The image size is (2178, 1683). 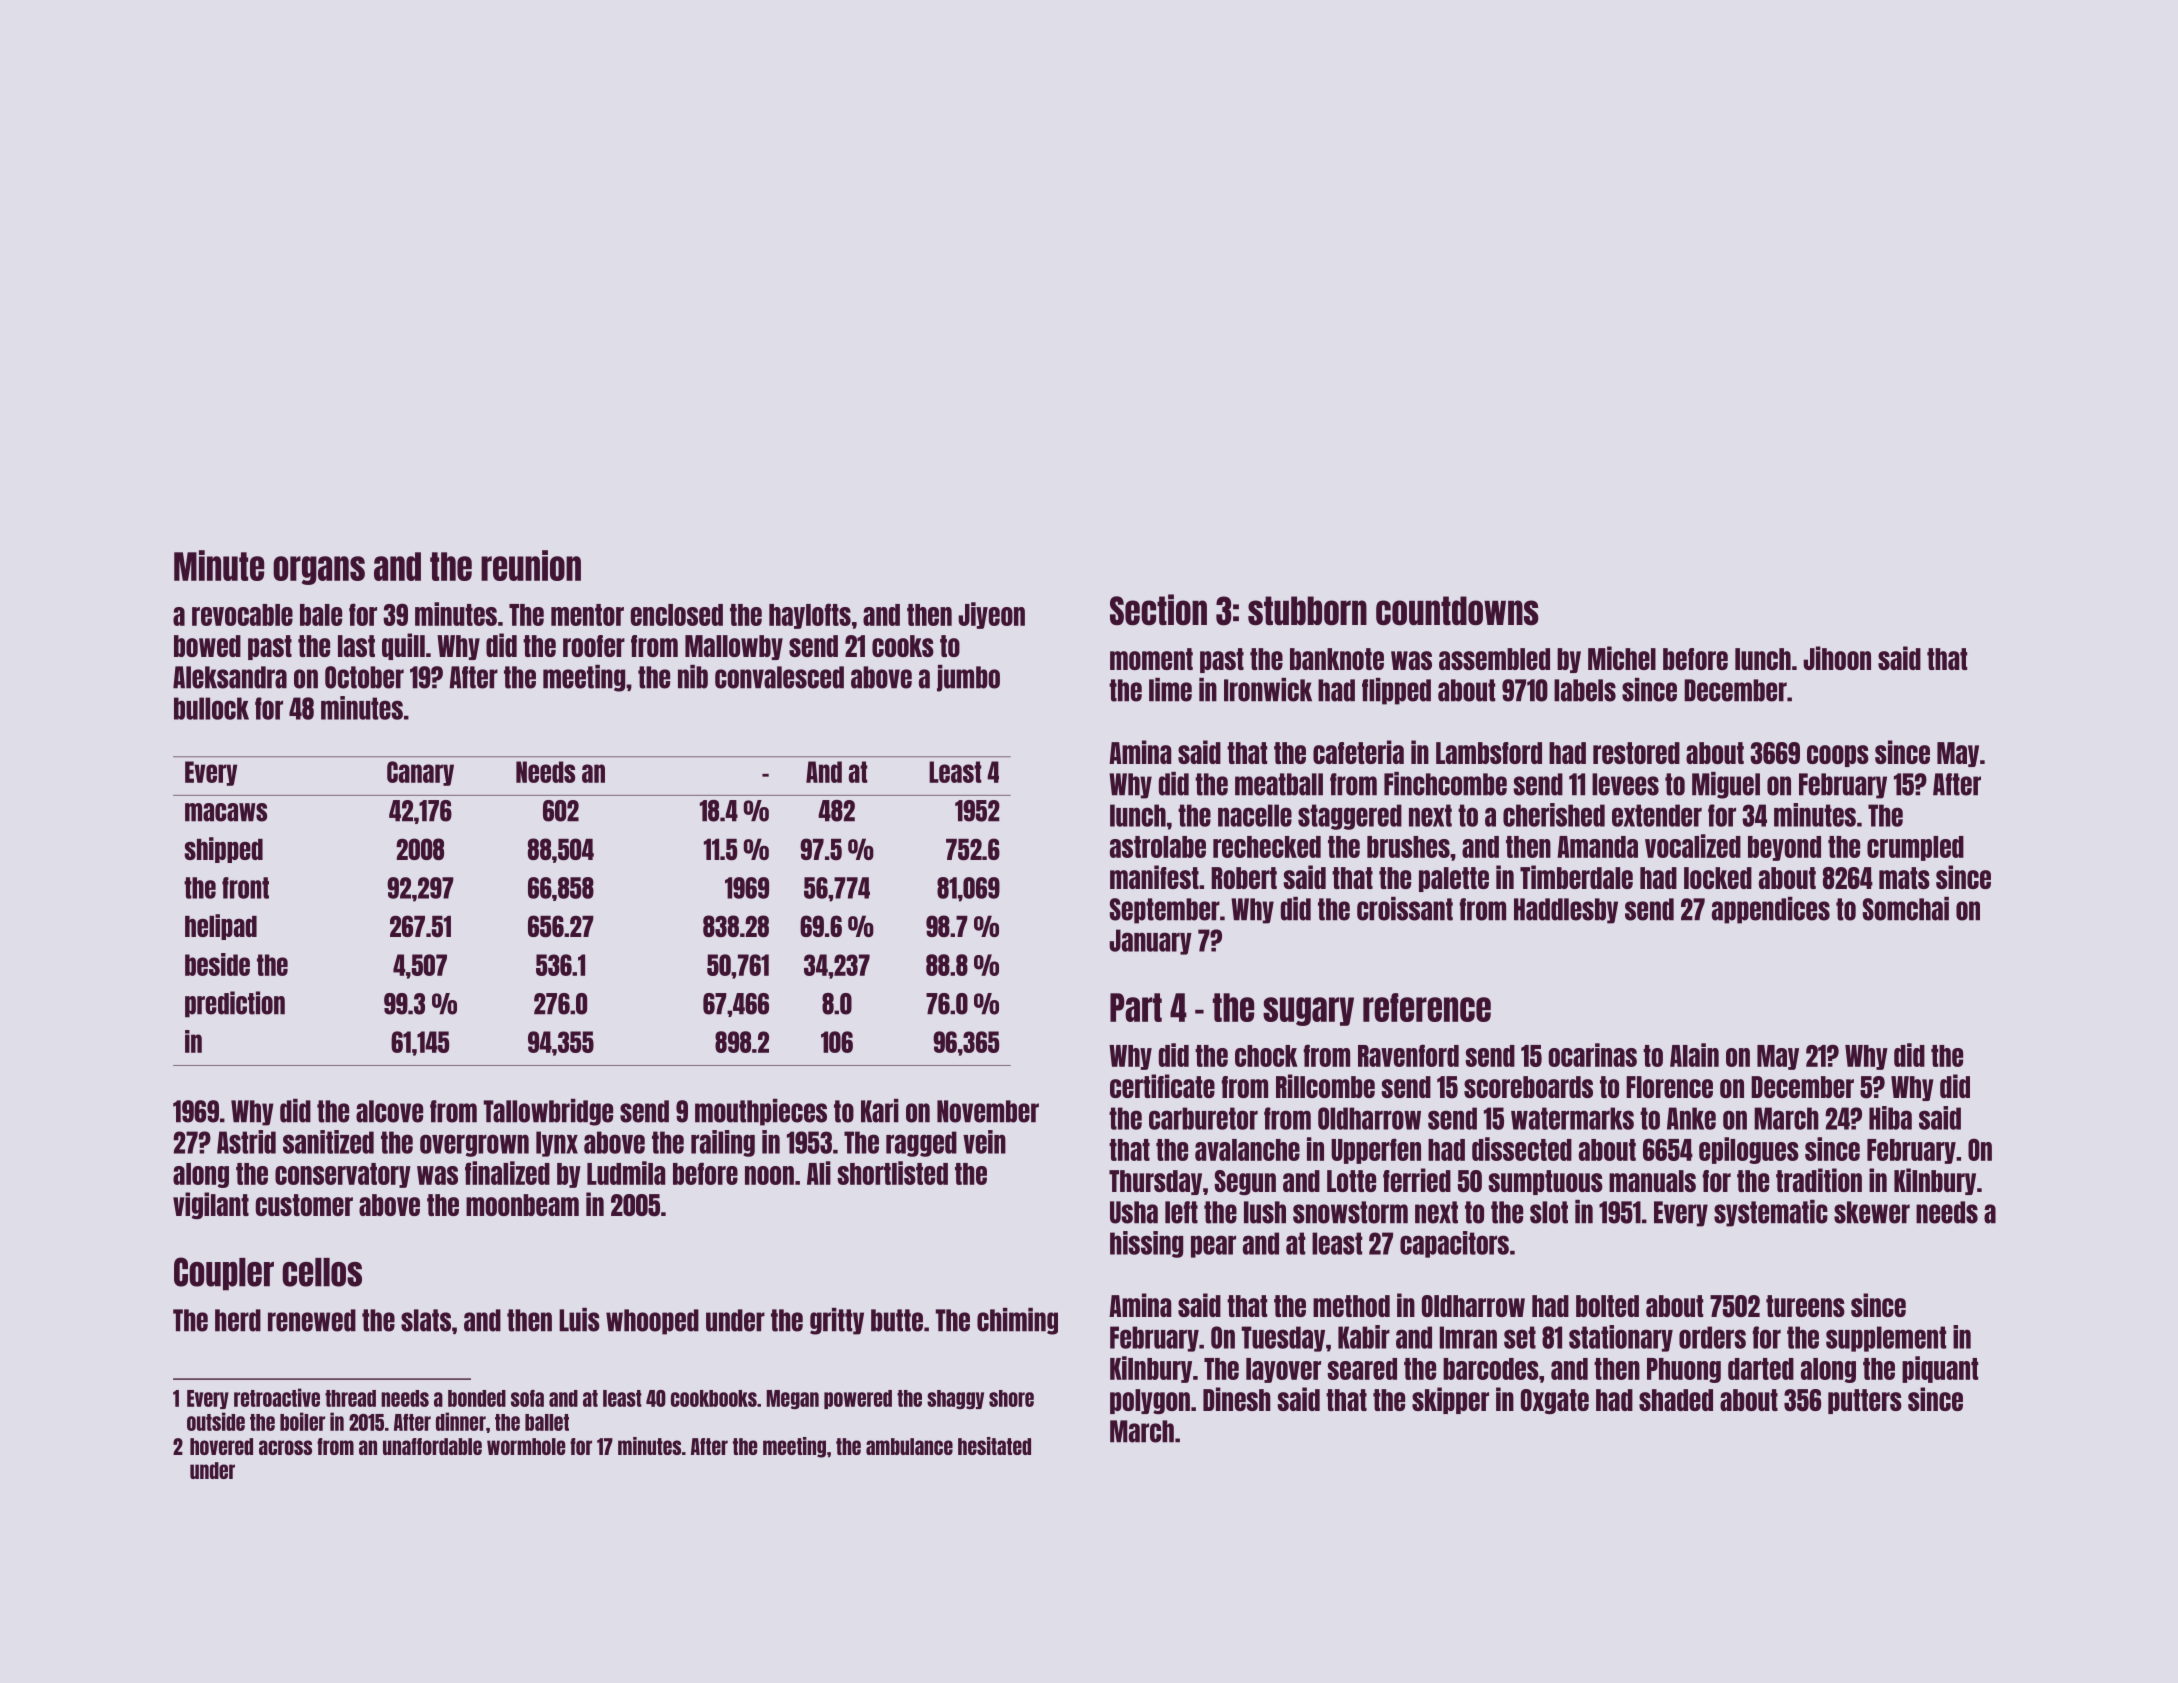 I want to click on certificate, so click(x=1162, y=1086).
